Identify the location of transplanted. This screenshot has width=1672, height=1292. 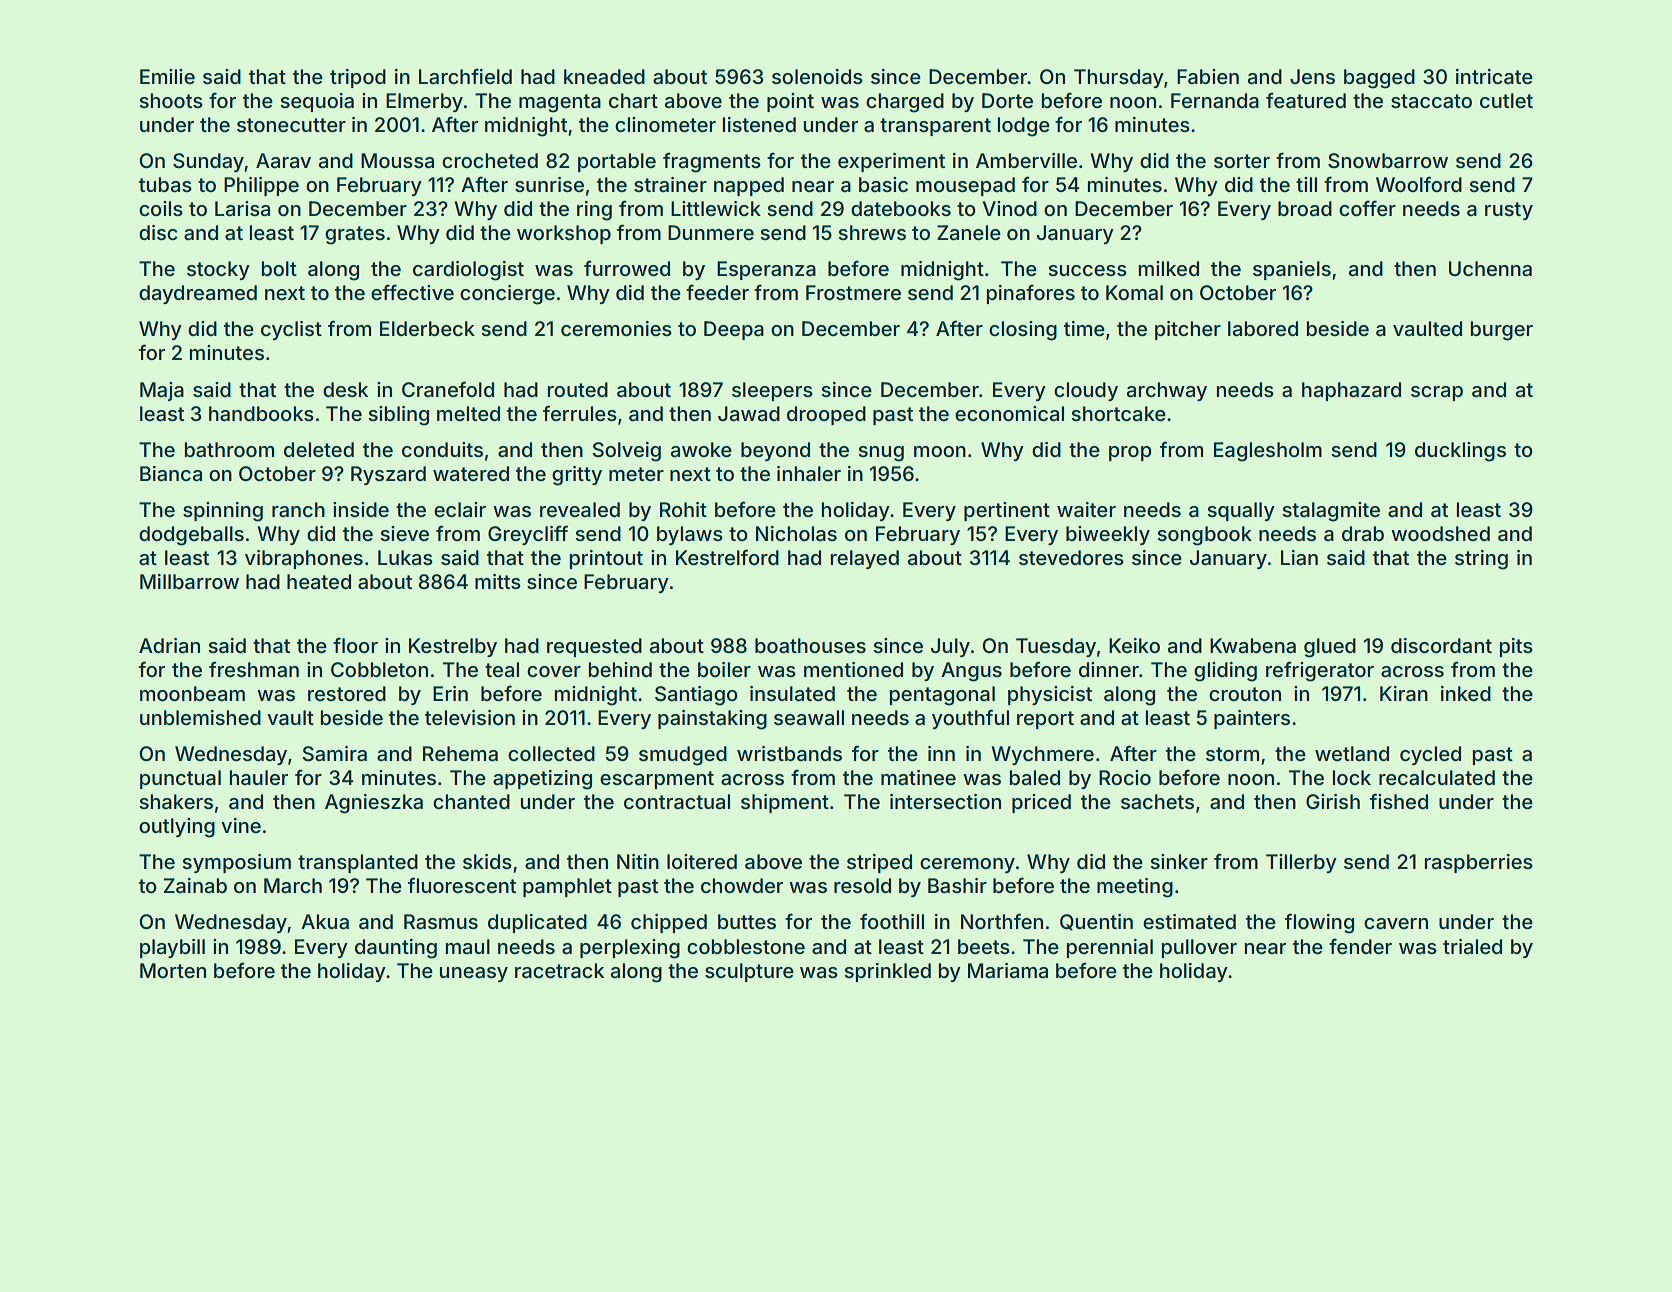
(358, 863).
